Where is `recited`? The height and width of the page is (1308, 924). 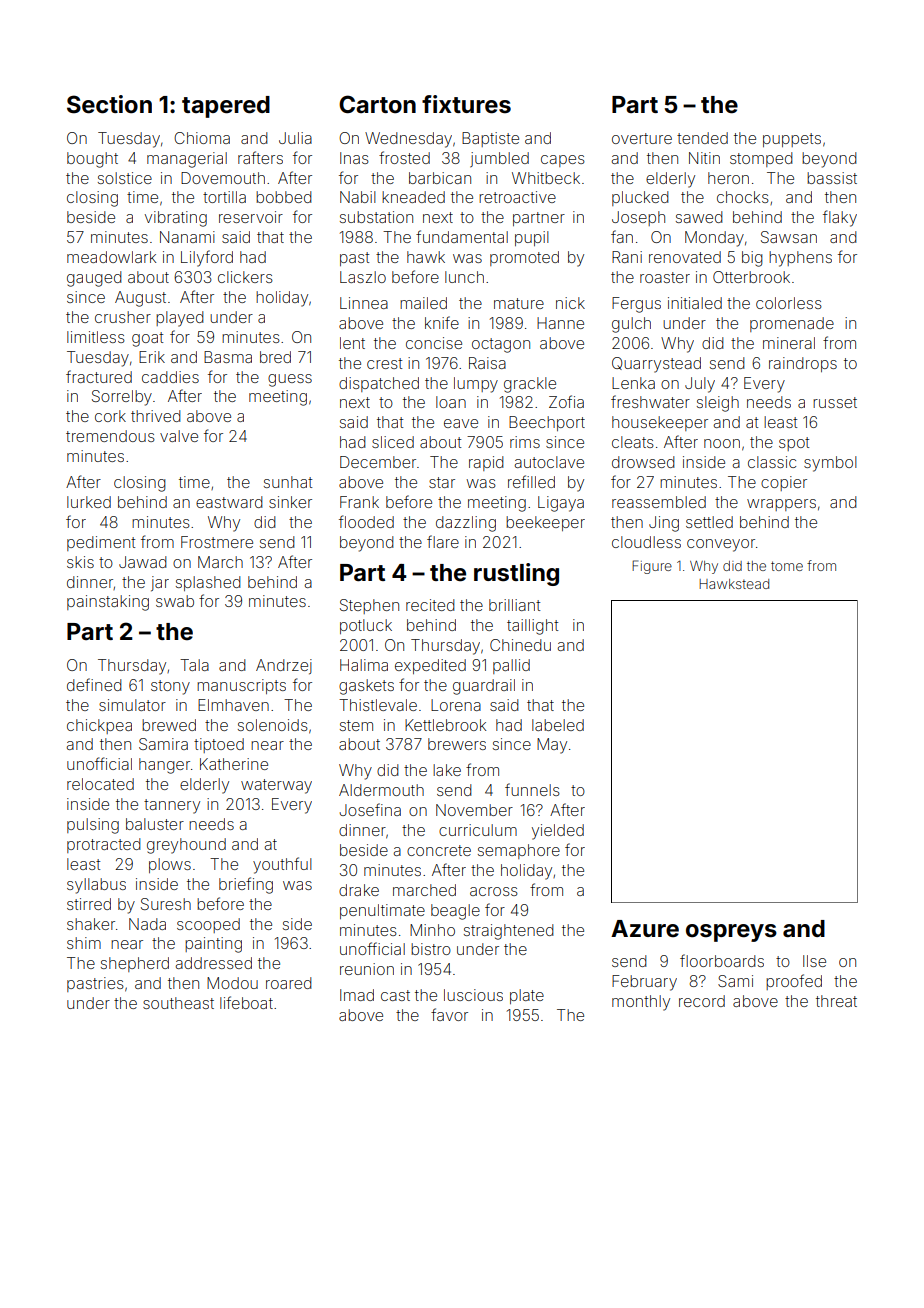 recited is located at coordinates (430, 605).
